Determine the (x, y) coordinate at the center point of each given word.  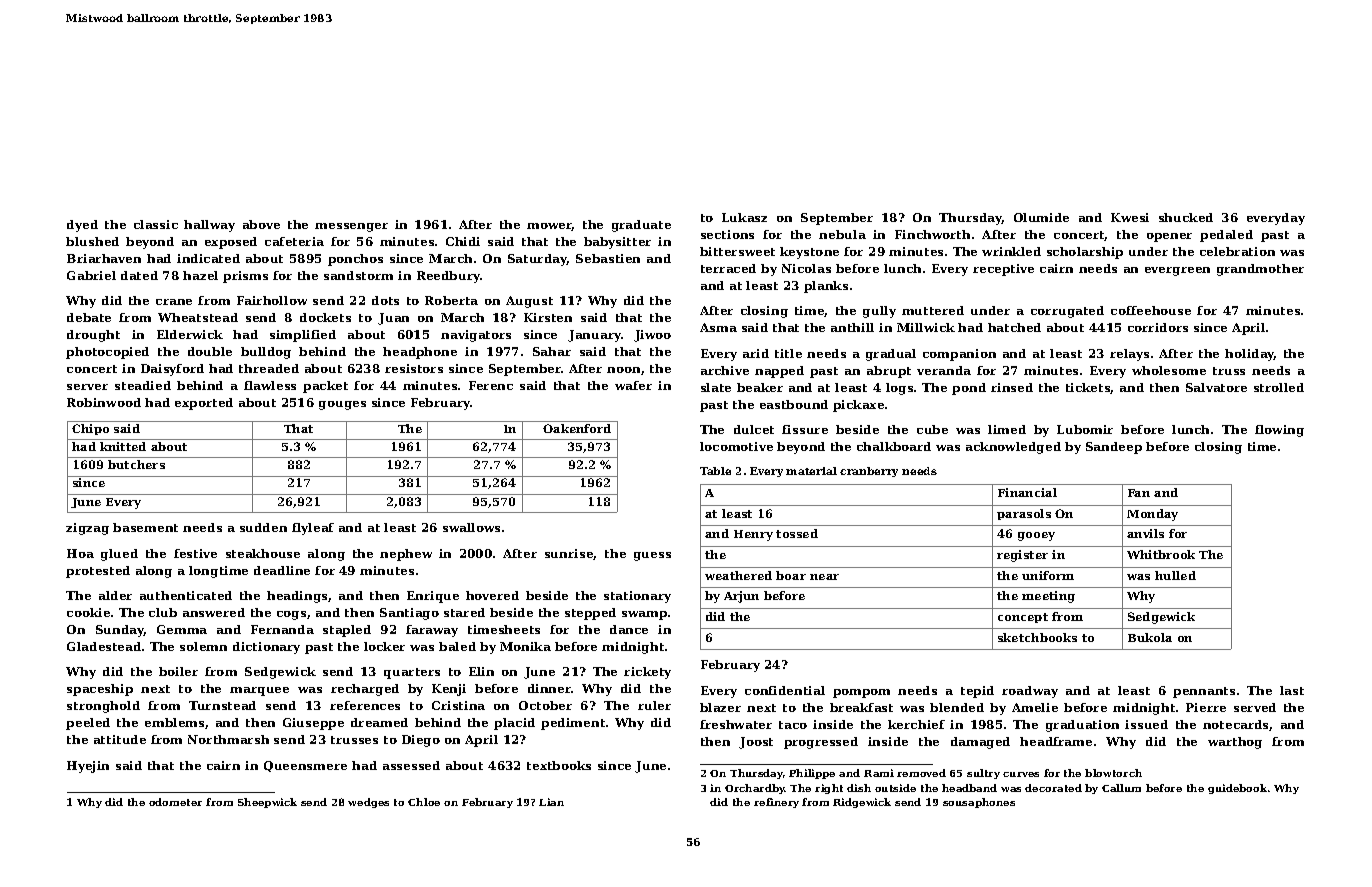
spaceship (100, 690)
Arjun (741, 597)
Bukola (1150, 637)
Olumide (1041, 217)
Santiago (409, 614)
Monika (525, 646)
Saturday (537, 260)
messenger (351, 227)
